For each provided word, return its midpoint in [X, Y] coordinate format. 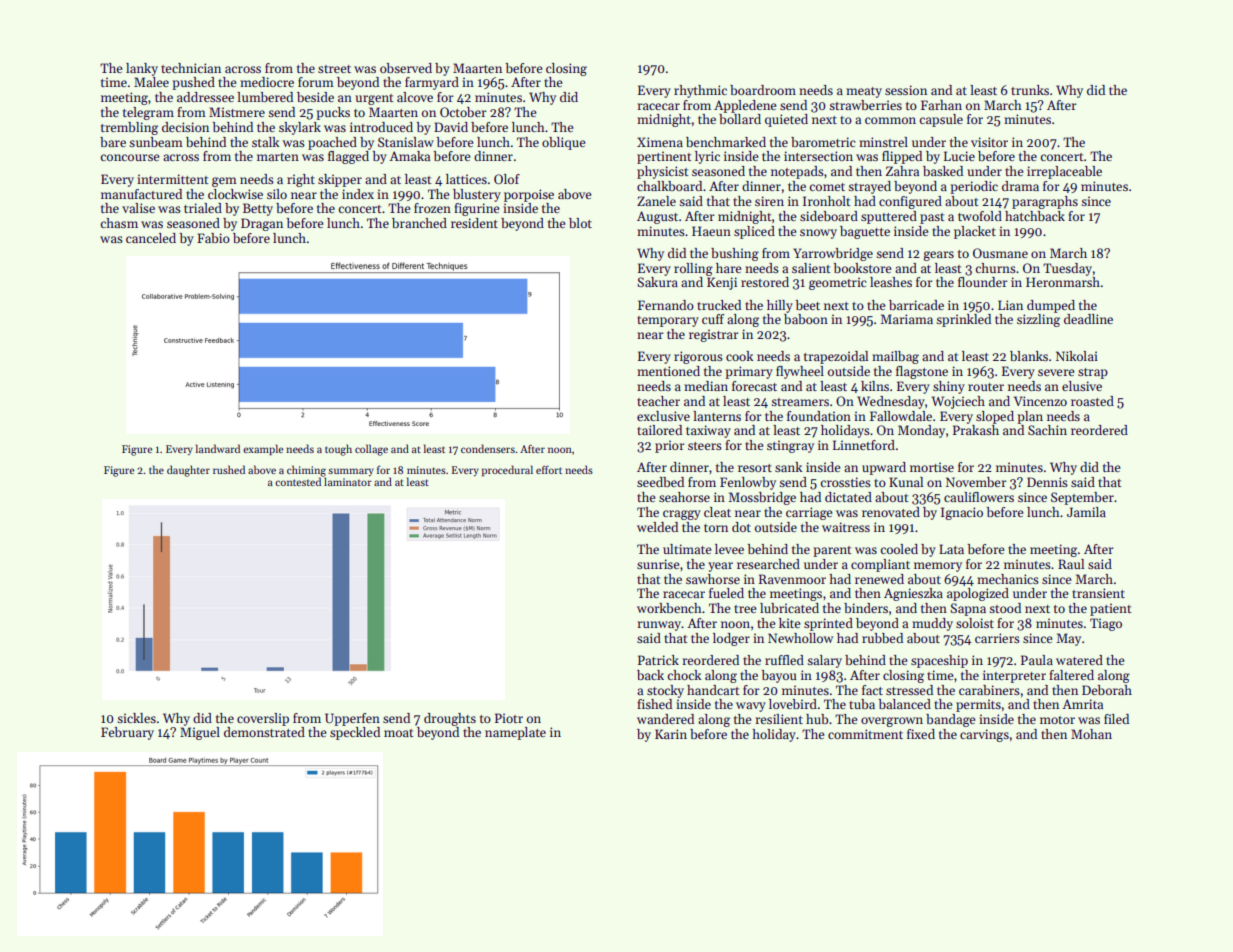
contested [298, 481]
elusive [1082, 386]
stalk [266, 142]
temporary [668, 321]
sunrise [658, 564]
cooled [899, 549]
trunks [1030, 90]
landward [218, 448]
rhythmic [700, 91]
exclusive [663, 416]
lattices [466, 179]
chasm [119, 223]
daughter [188, 471]
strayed [870, 187]
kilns [875, 386]
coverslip [263, 719]
